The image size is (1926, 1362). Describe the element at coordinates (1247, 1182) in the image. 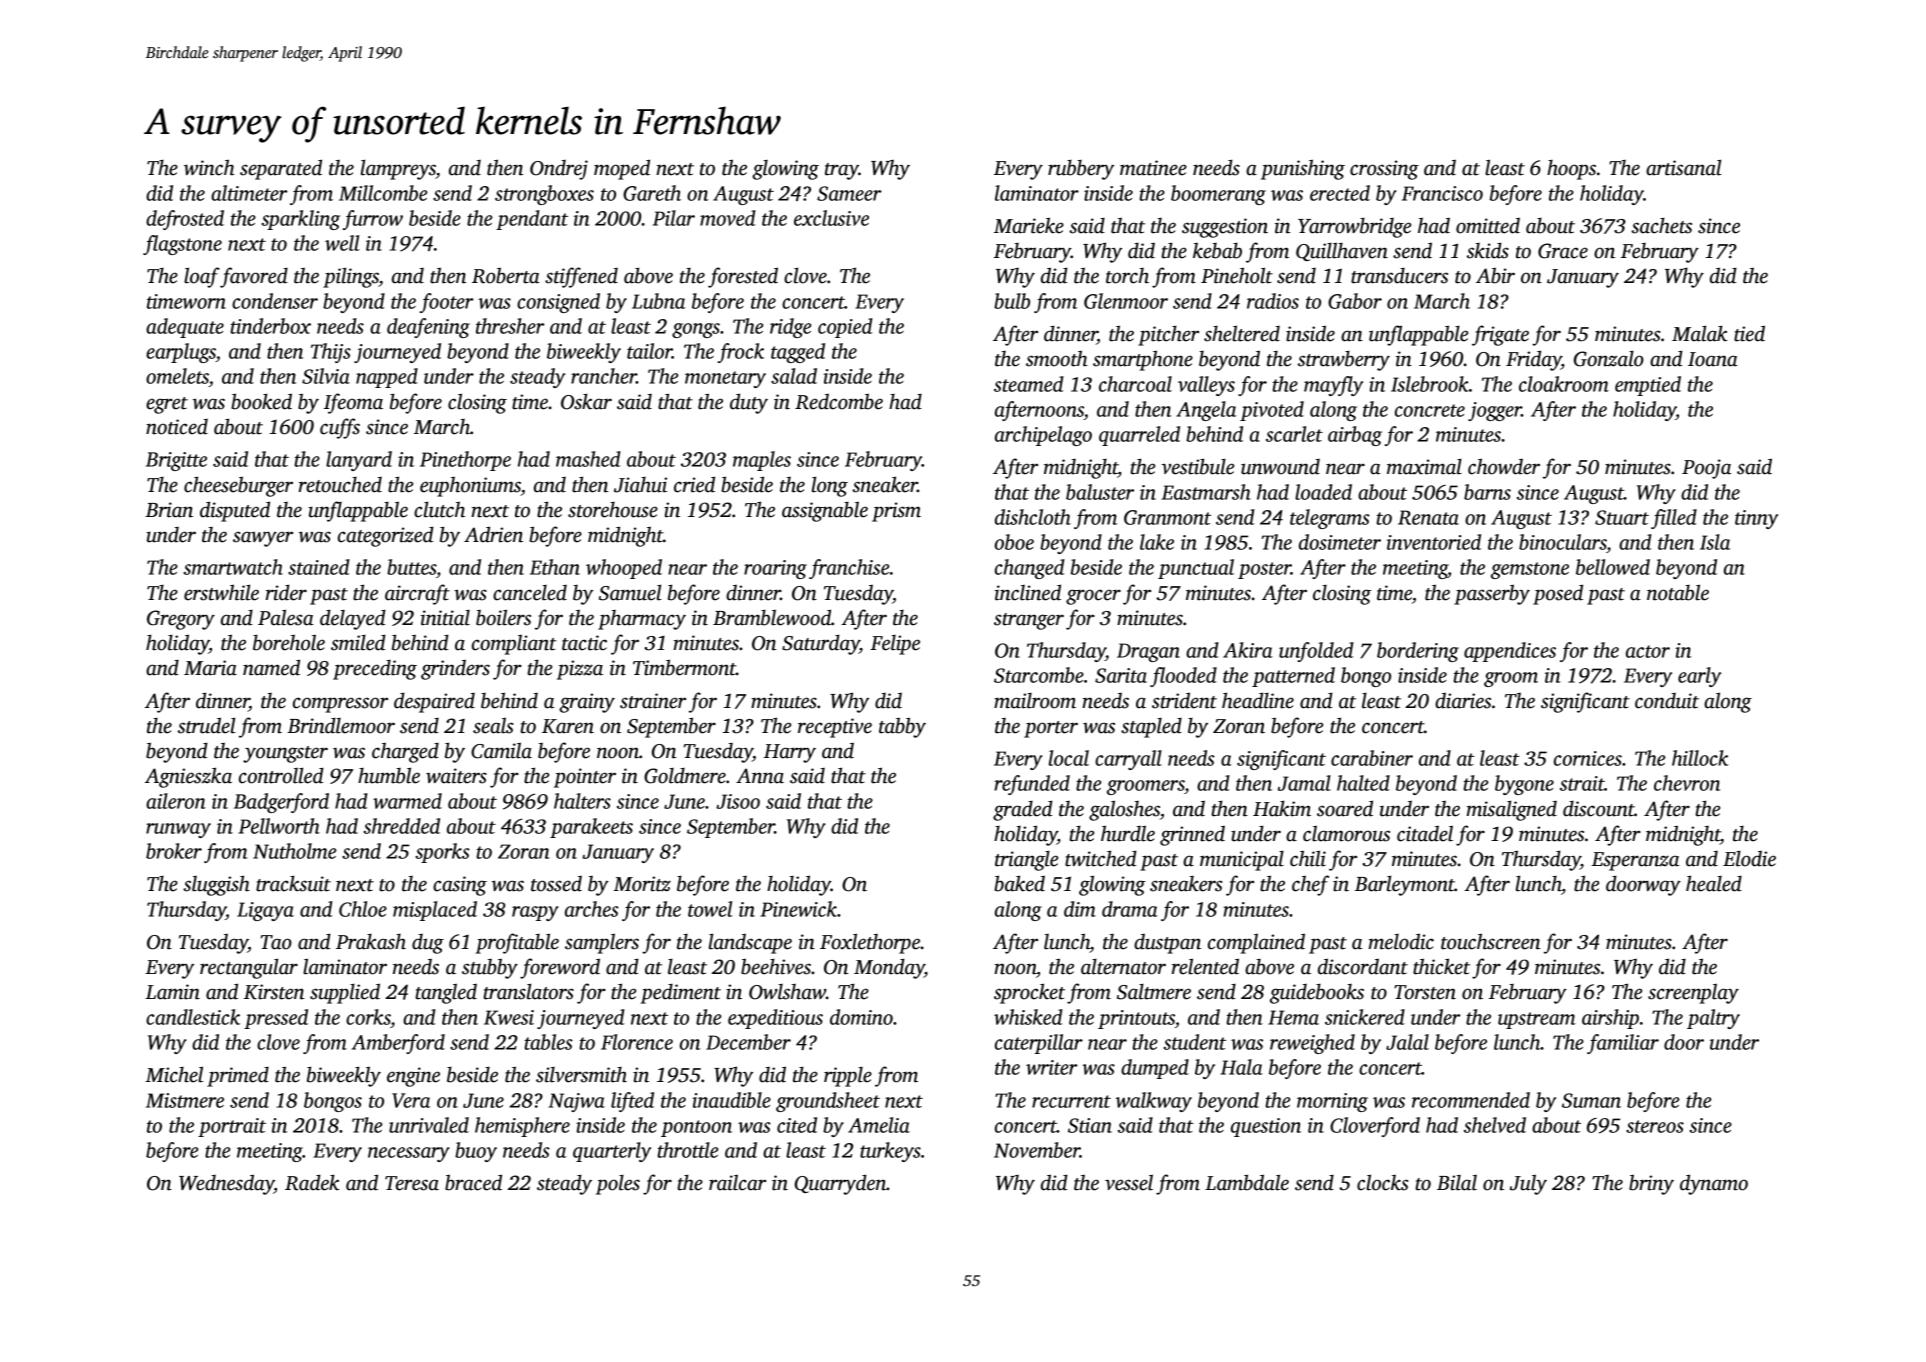

I see `Lambdale` at that location.
